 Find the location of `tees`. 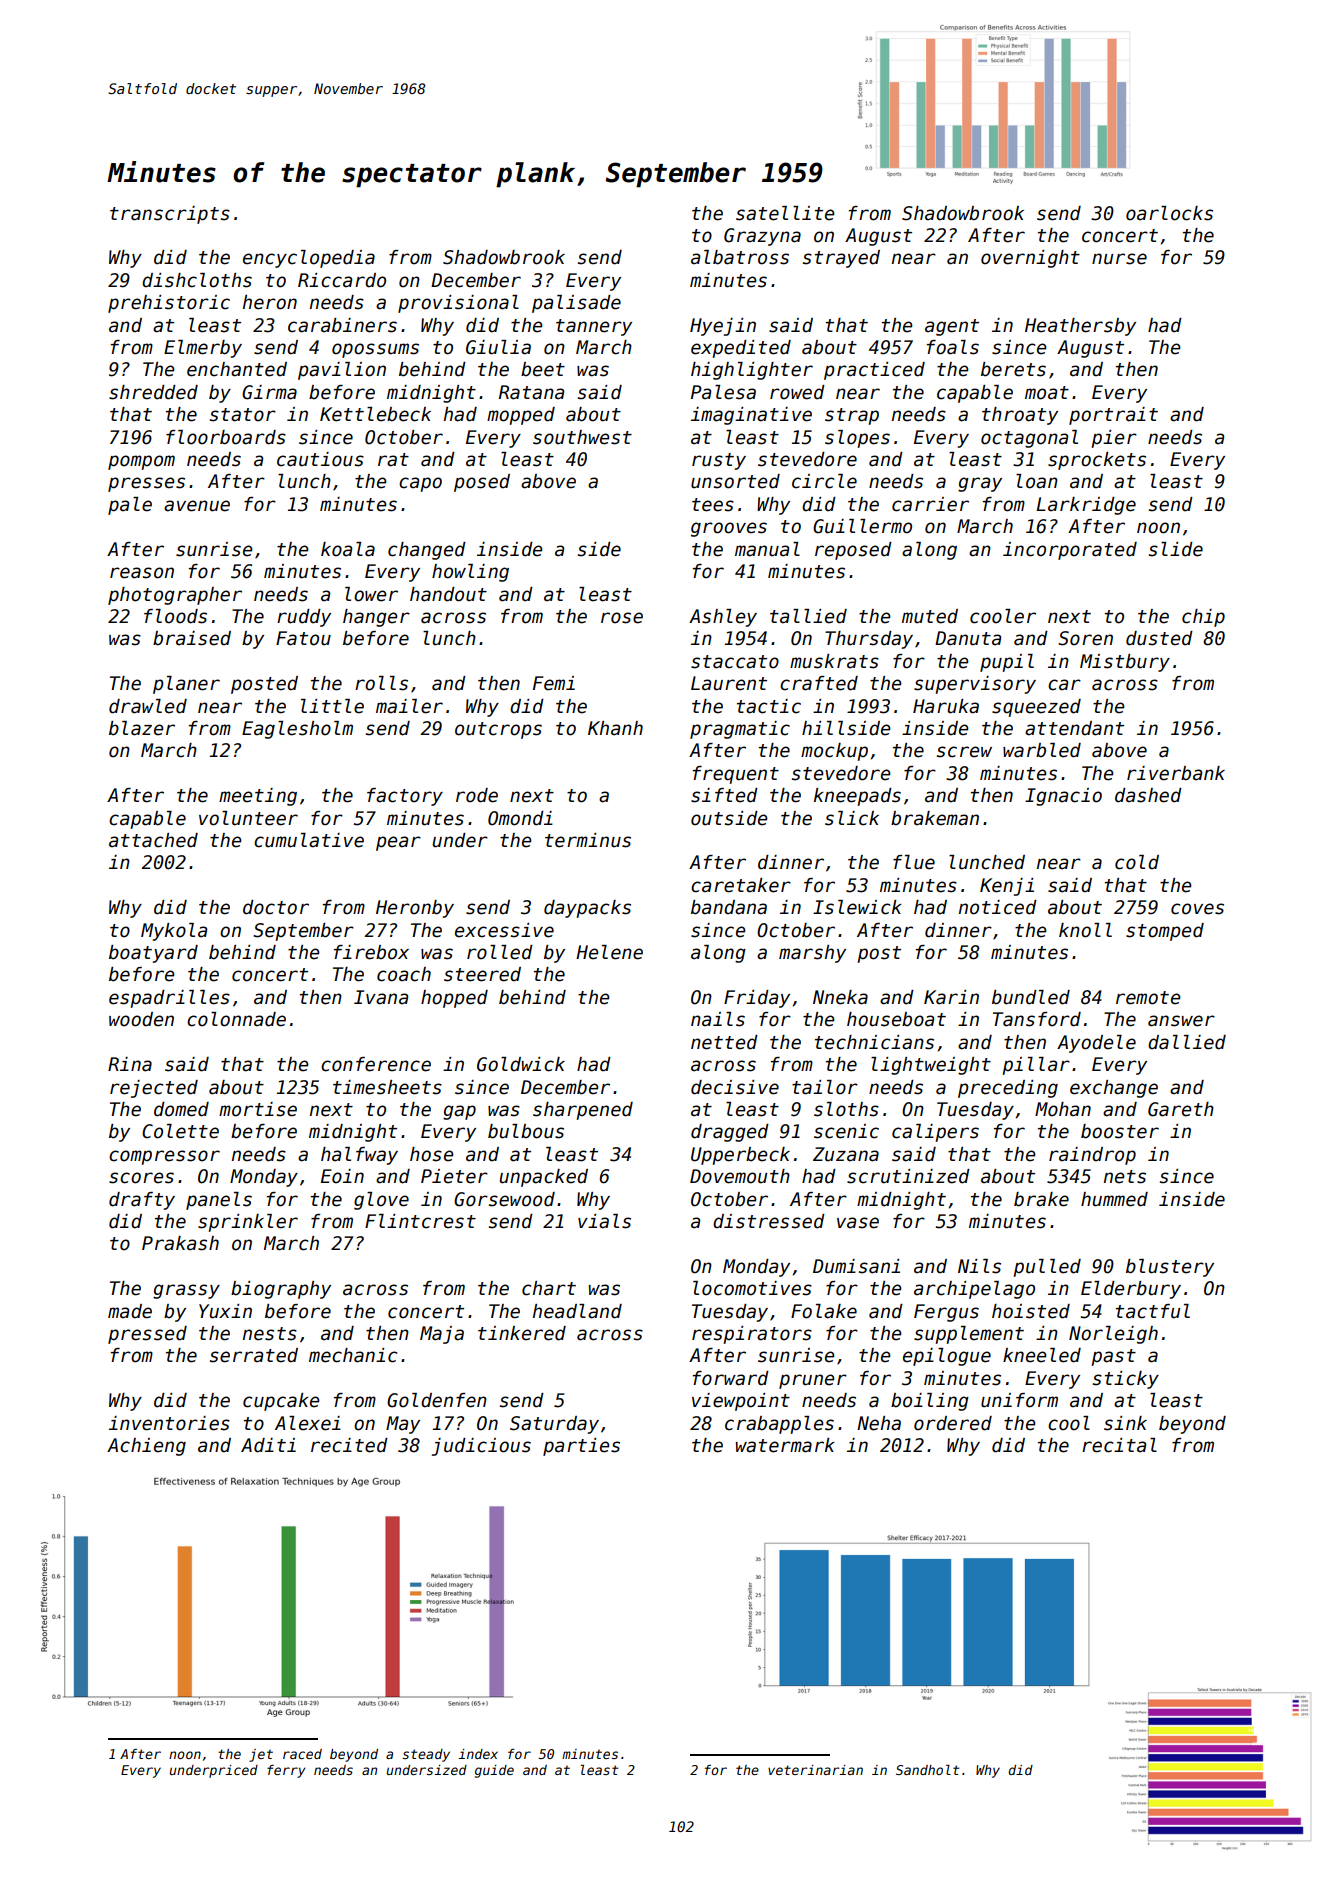

tees is located at coordinates (713, 505).
